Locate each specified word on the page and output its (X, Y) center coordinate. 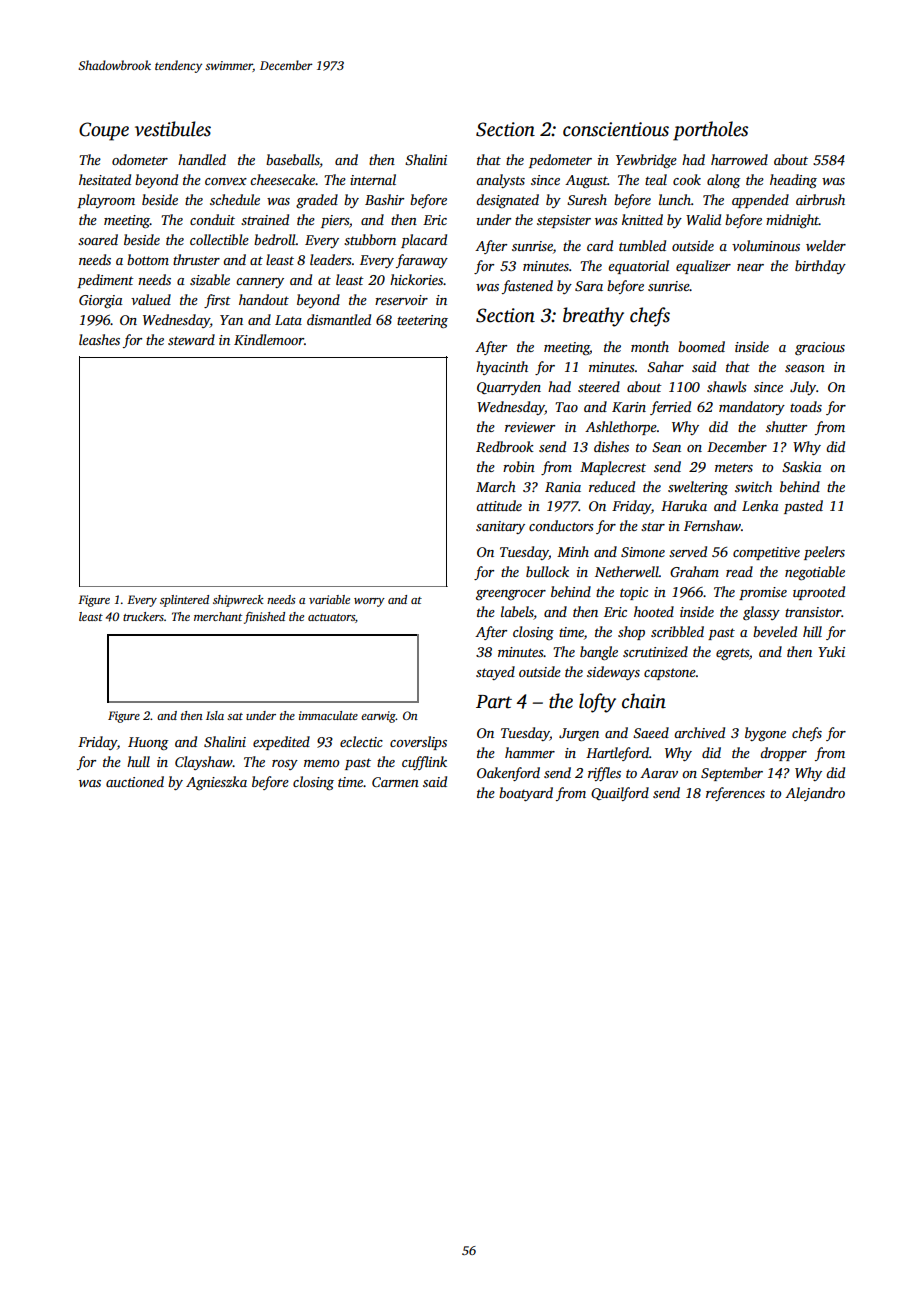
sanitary (500, 527)
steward (191, 339)
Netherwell (627, 571)
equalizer (703, 267)
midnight (792, 221)
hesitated (105, 179)
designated (507, 201)
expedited (281, 743)
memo (321, 763)
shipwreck (238, 601)
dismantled (339, 319)
